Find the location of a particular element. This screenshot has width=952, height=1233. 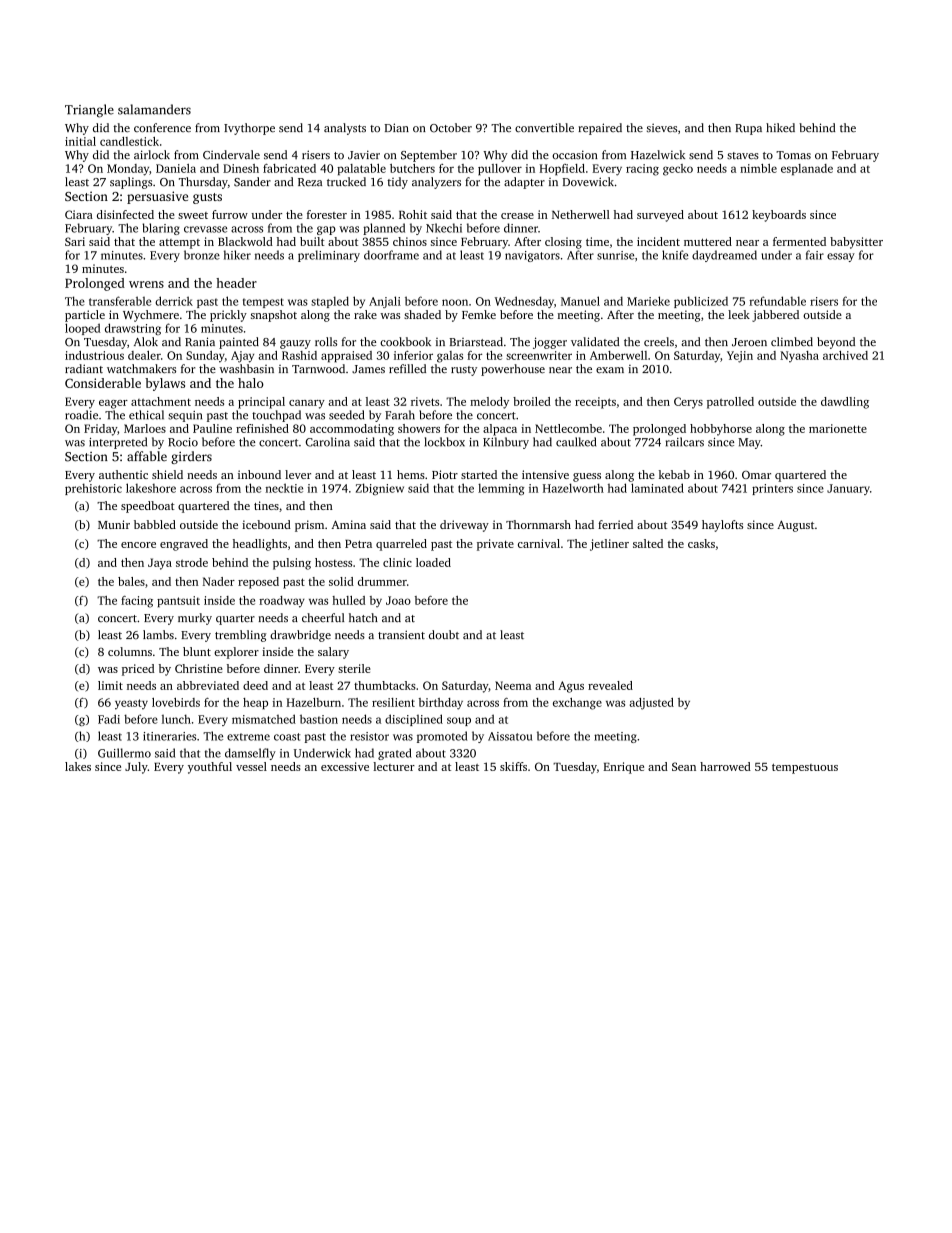

keyboards is located at coordinates (779, 216).
